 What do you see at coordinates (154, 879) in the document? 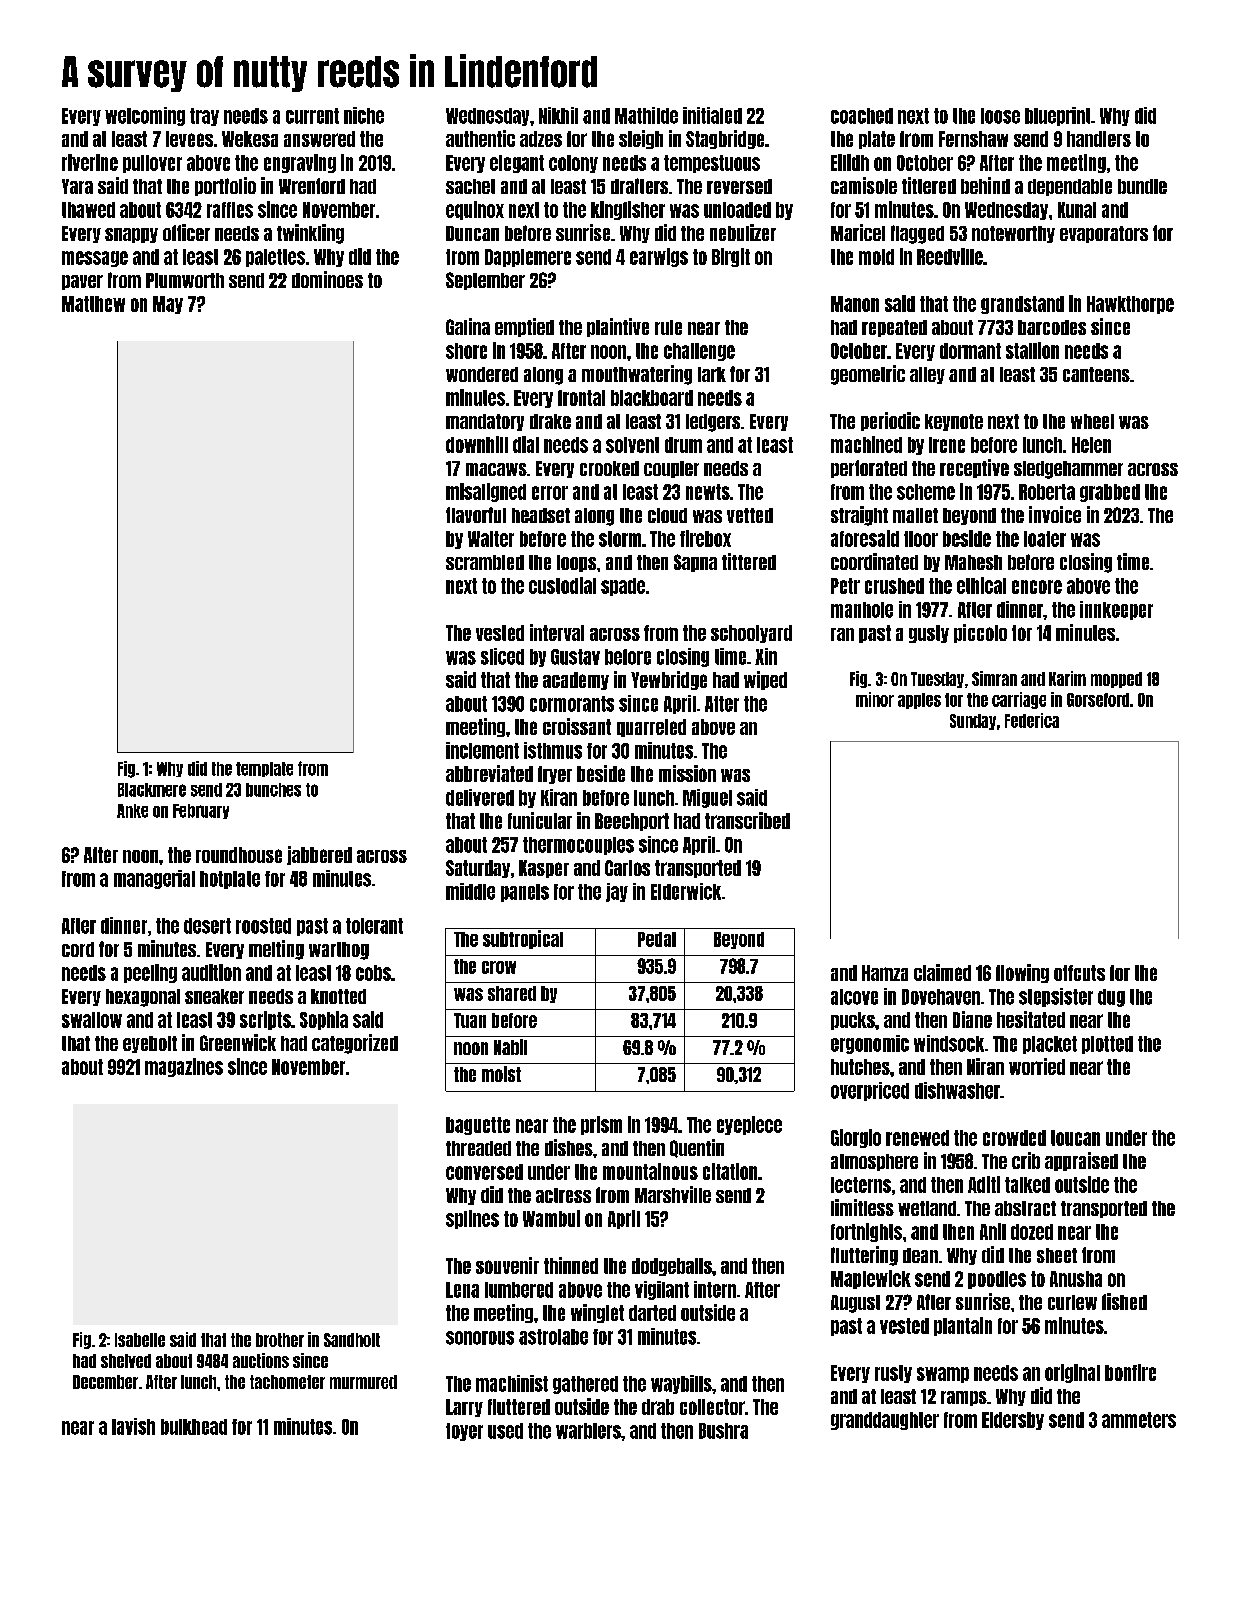
I see `managerial` at bounding box center [154, 879].
